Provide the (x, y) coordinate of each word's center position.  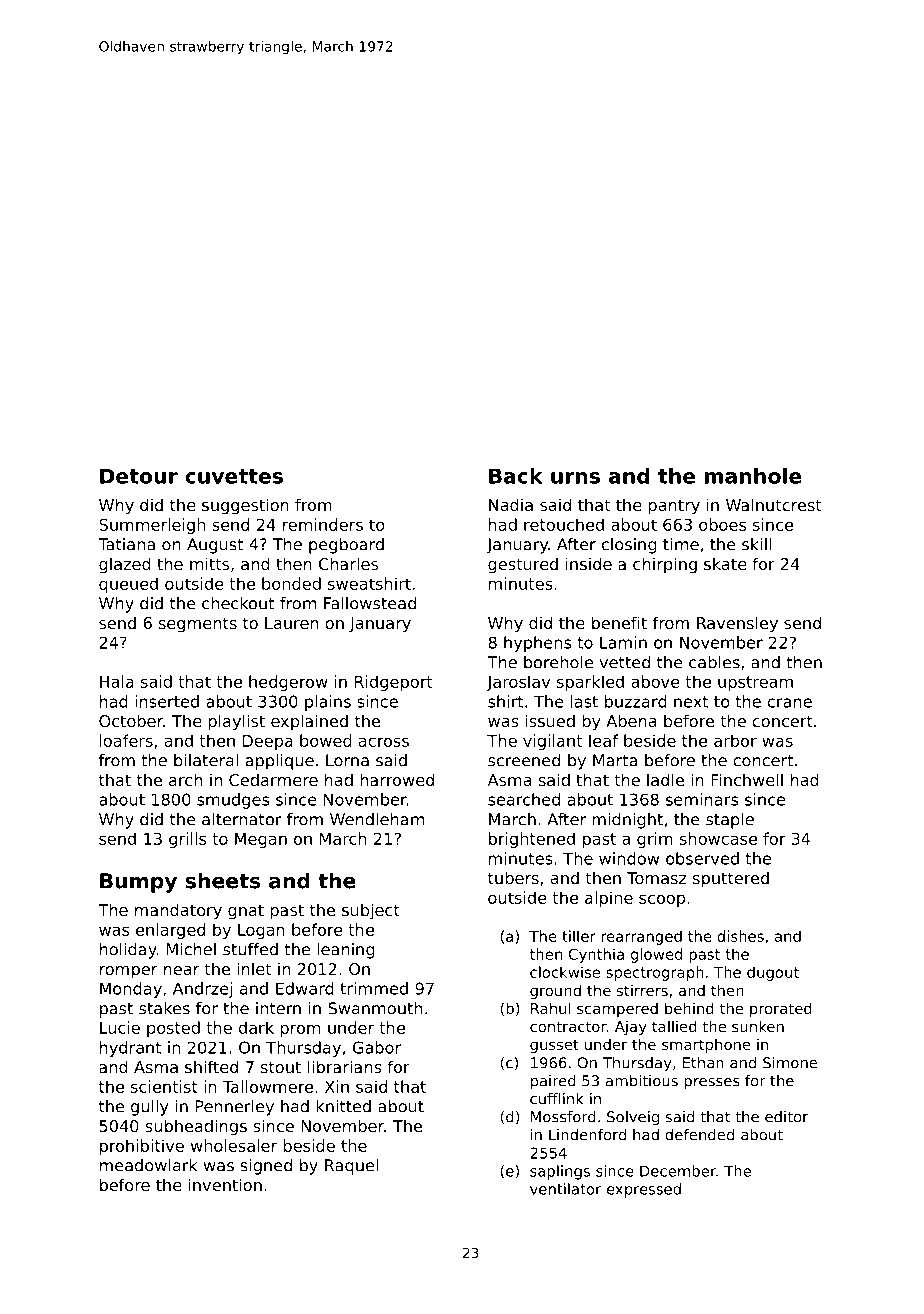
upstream (755, 683)
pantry (674, 507)
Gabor (377, 1047)
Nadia (511, 504)
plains (328, 703)
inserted (167, 701)
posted (173, 1029)
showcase (718, 838)
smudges (233, 801)
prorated (781, 1009)
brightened (532, 840)
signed (266, 1167)
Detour (139, 476)
